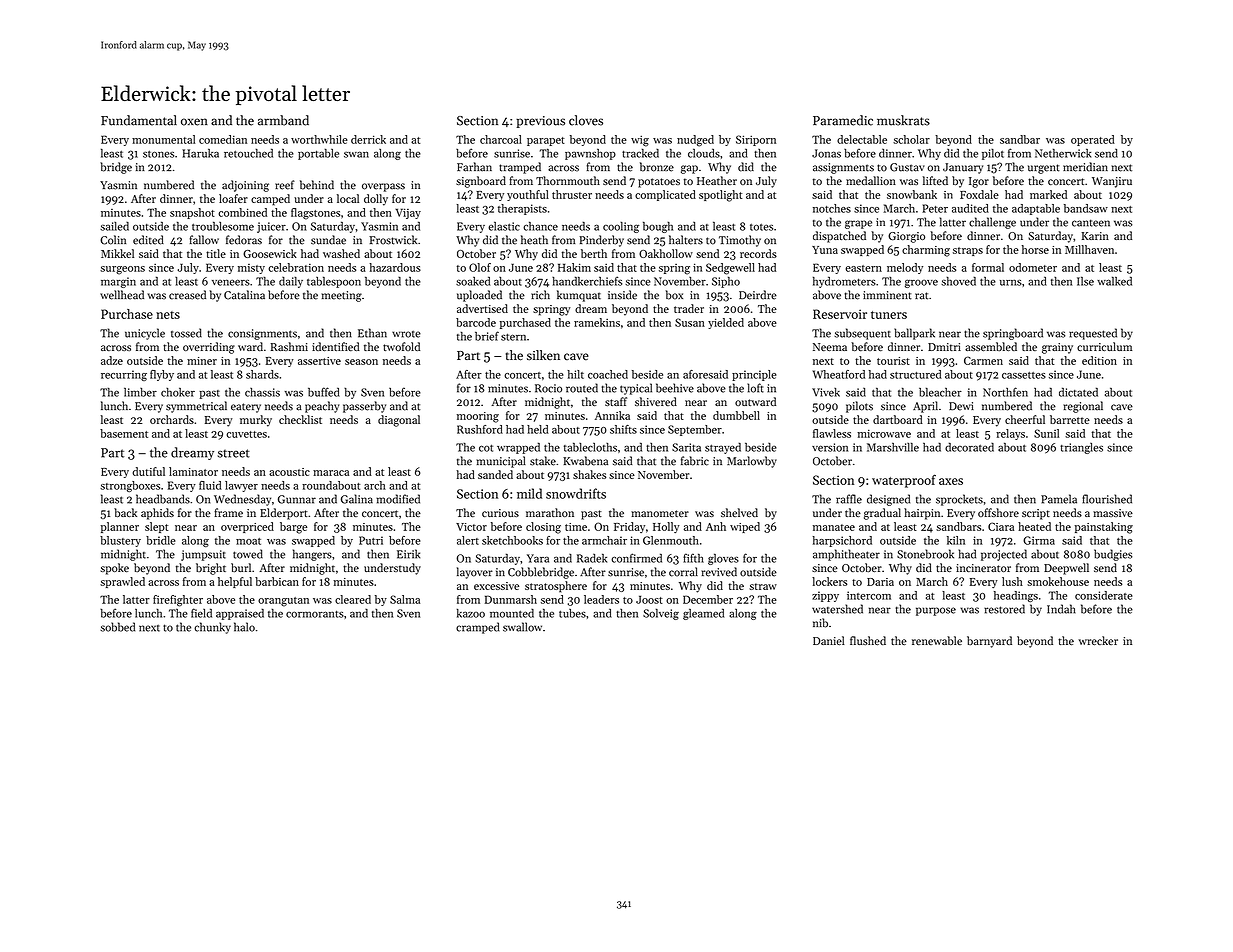 This page has height=952, width=1233. I want to click on urns, so click(1011, 282).
